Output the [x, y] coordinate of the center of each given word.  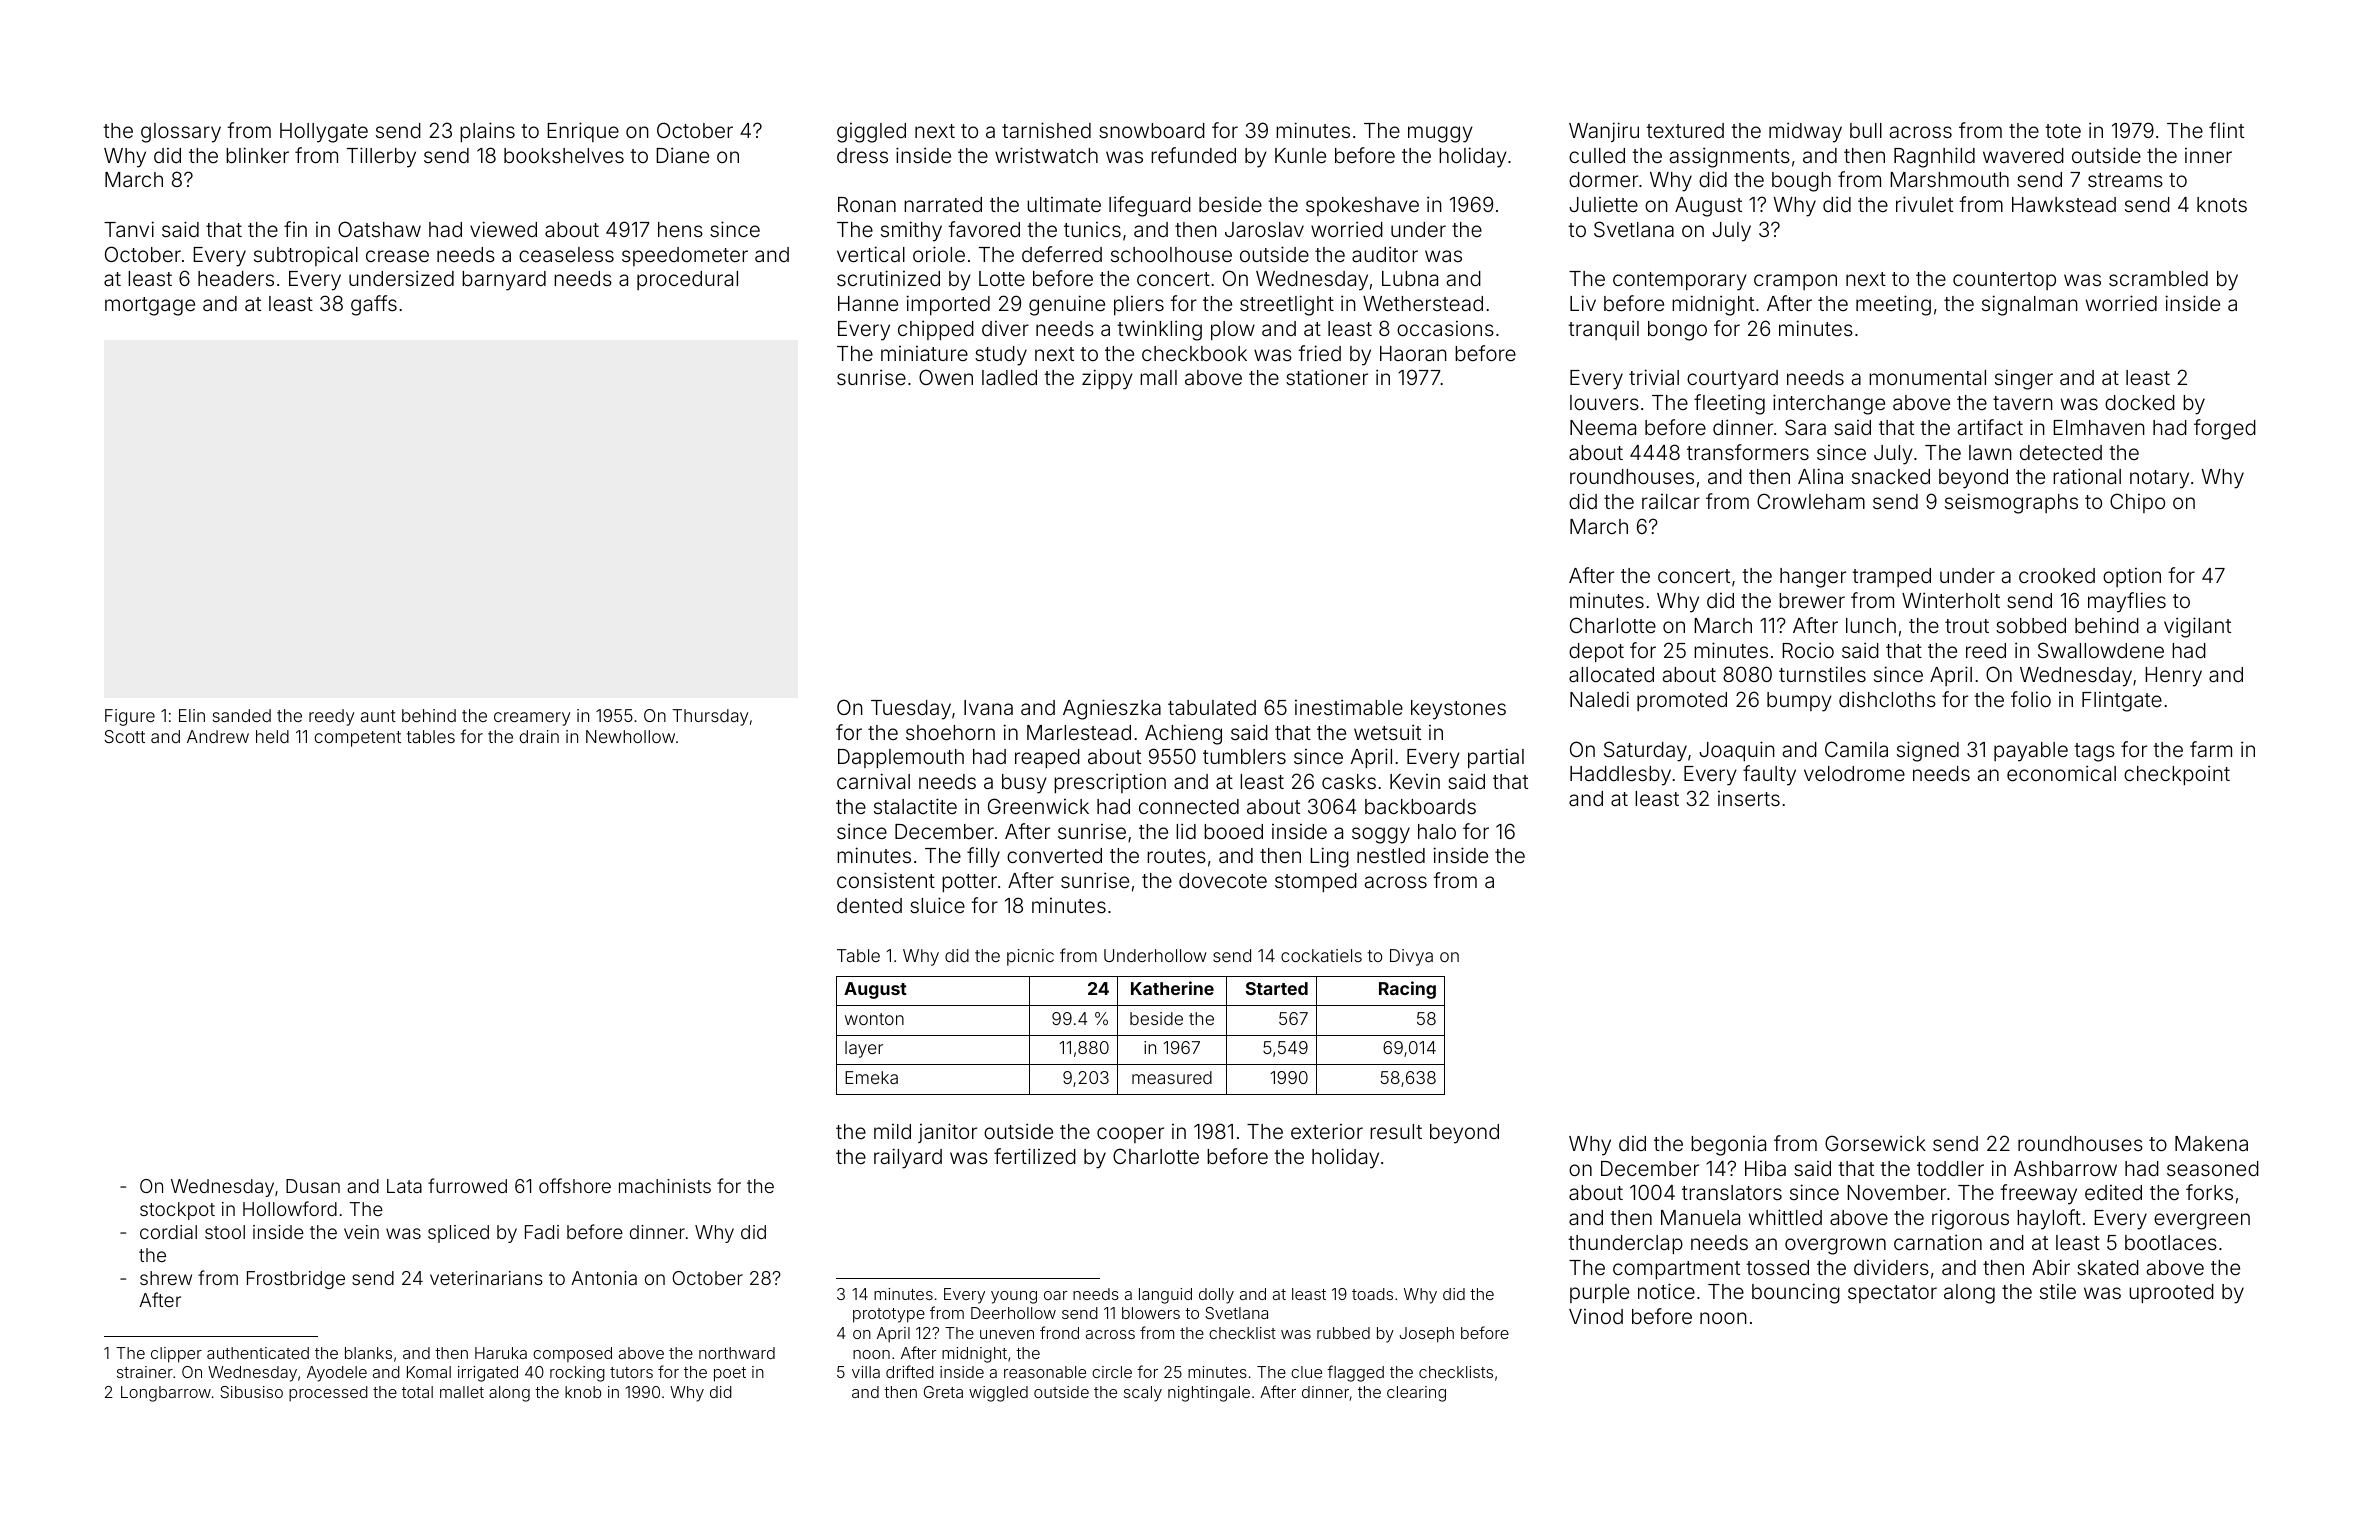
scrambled [2158, 278]
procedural [687, 280]
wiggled [998, 1394]
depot [1596, 652]
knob [583, 1392]
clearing [1416, 1394]
